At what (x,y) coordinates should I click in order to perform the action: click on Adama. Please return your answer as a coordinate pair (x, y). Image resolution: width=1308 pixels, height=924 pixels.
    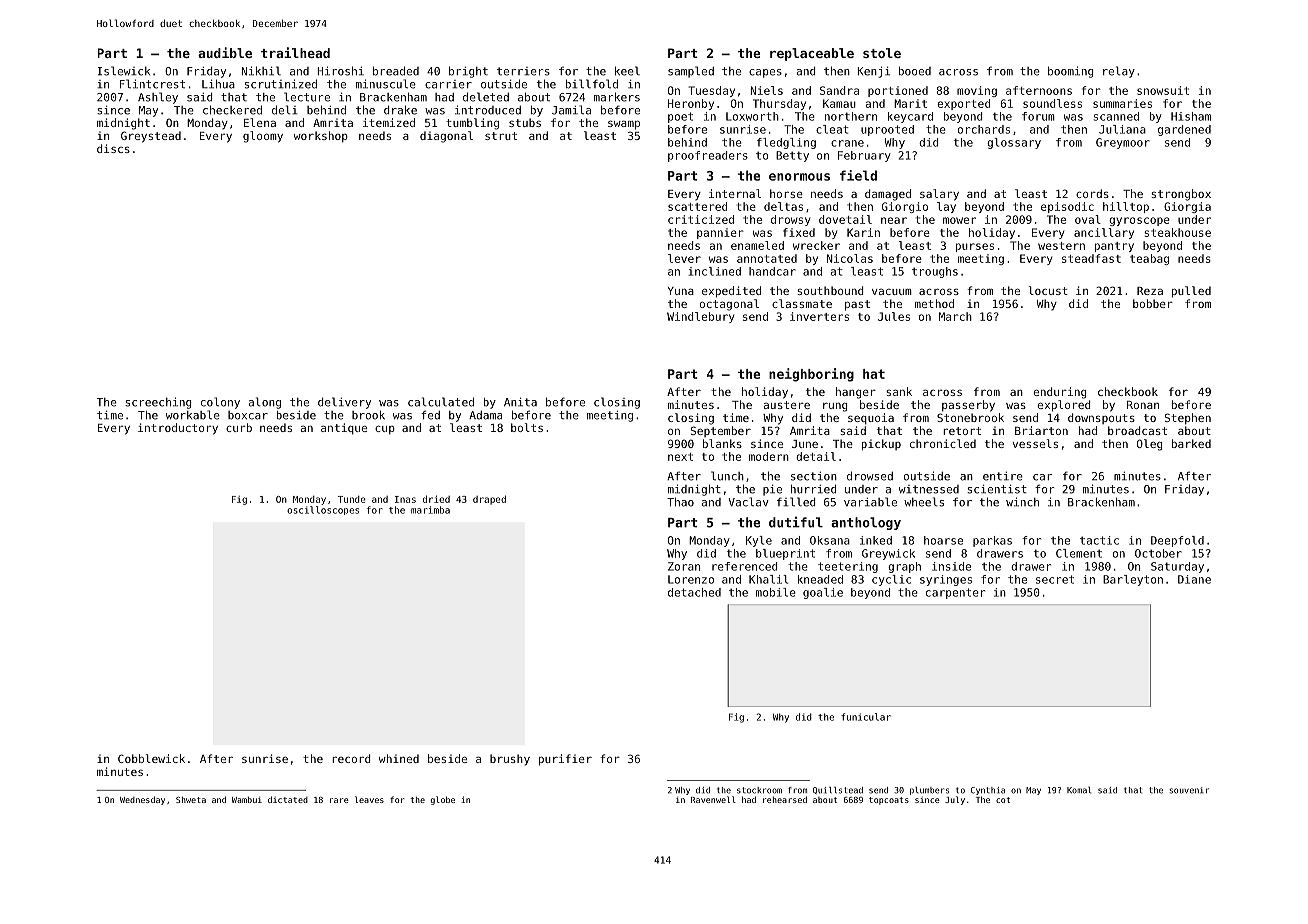
    Looking at the image, I should click on (485, 415).
